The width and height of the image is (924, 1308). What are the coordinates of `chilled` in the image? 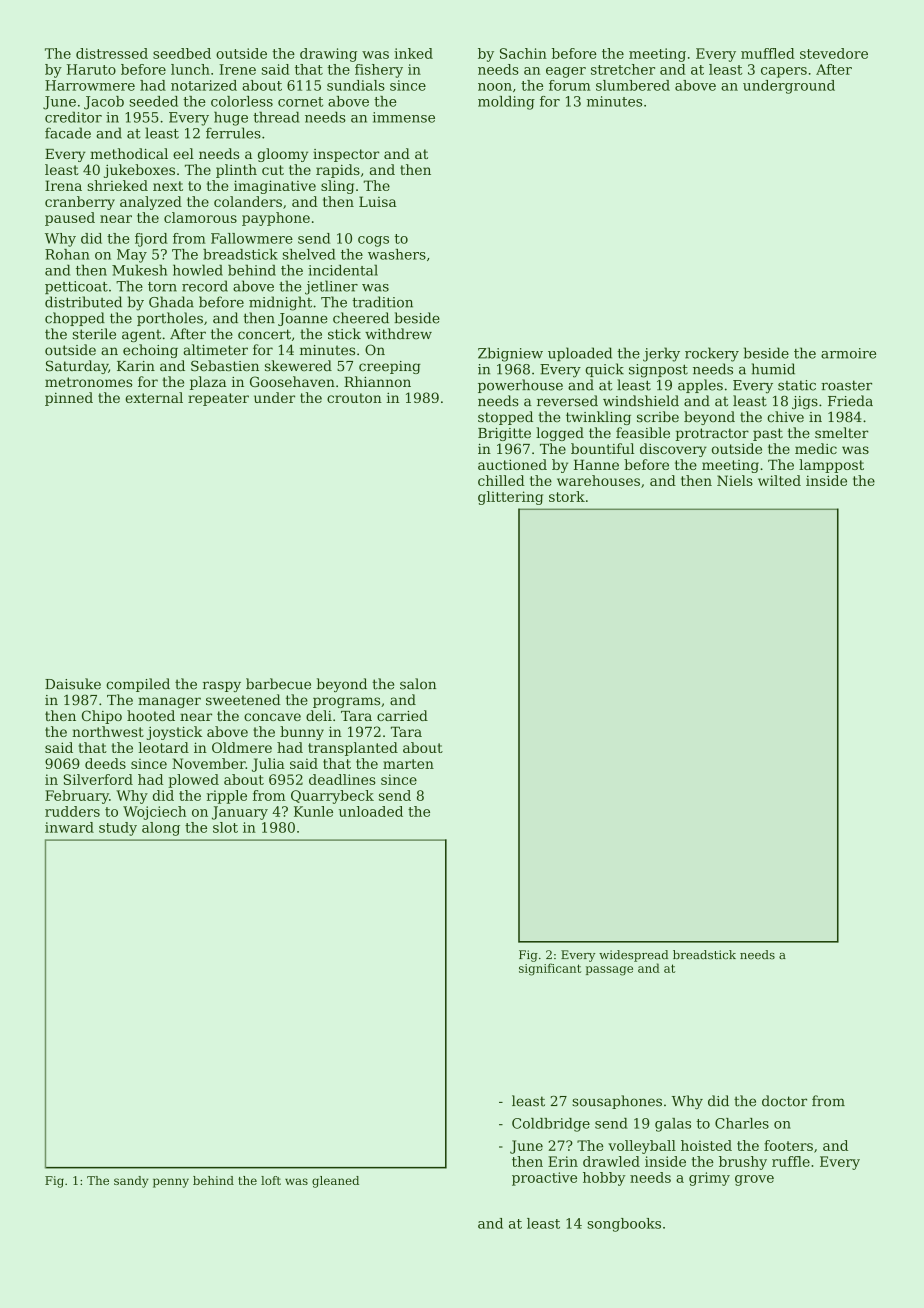 It's located at (501, 480).
